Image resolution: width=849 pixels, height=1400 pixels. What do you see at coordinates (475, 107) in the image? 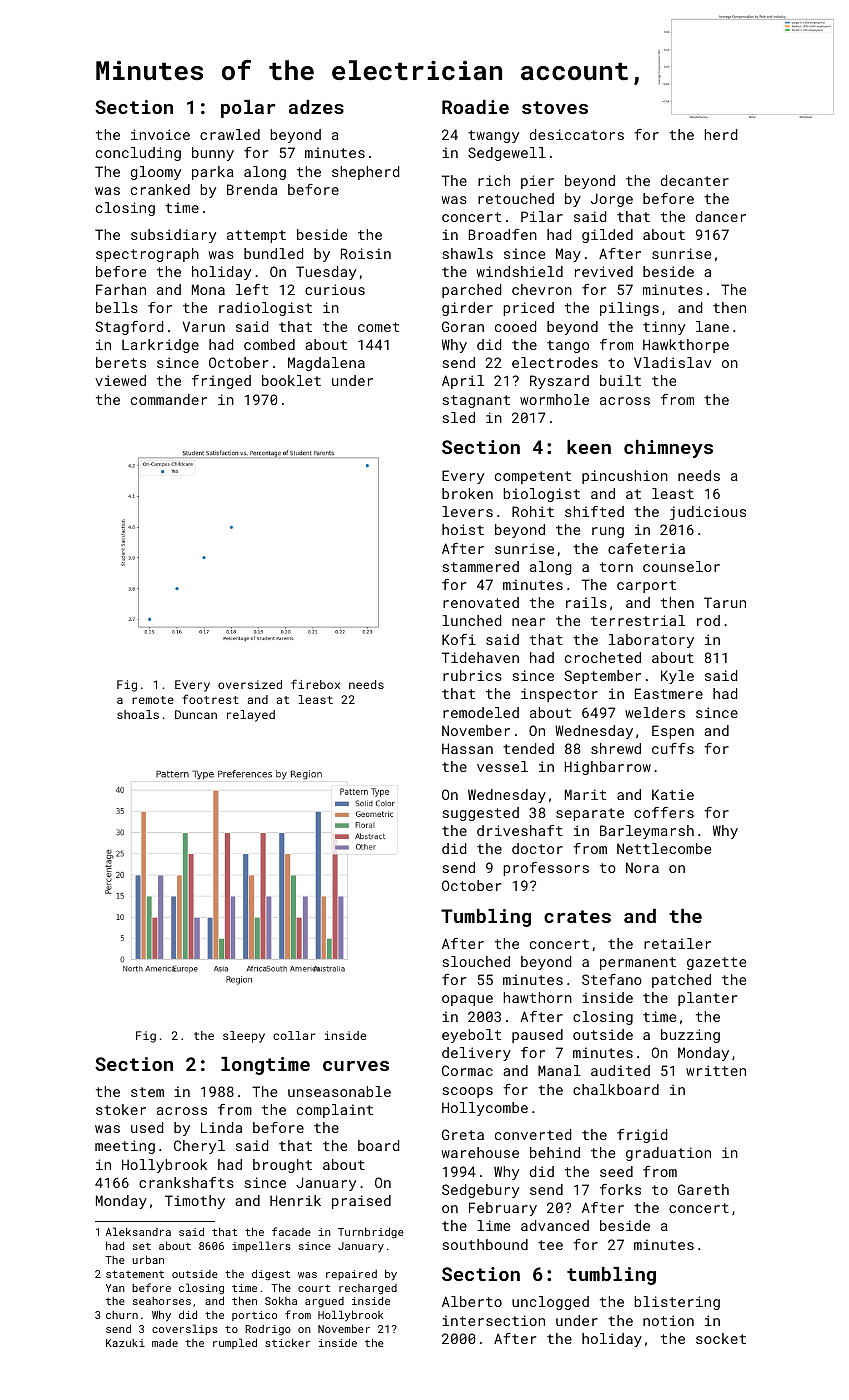
I see `Roadie` at bounding box center [475, 107].
